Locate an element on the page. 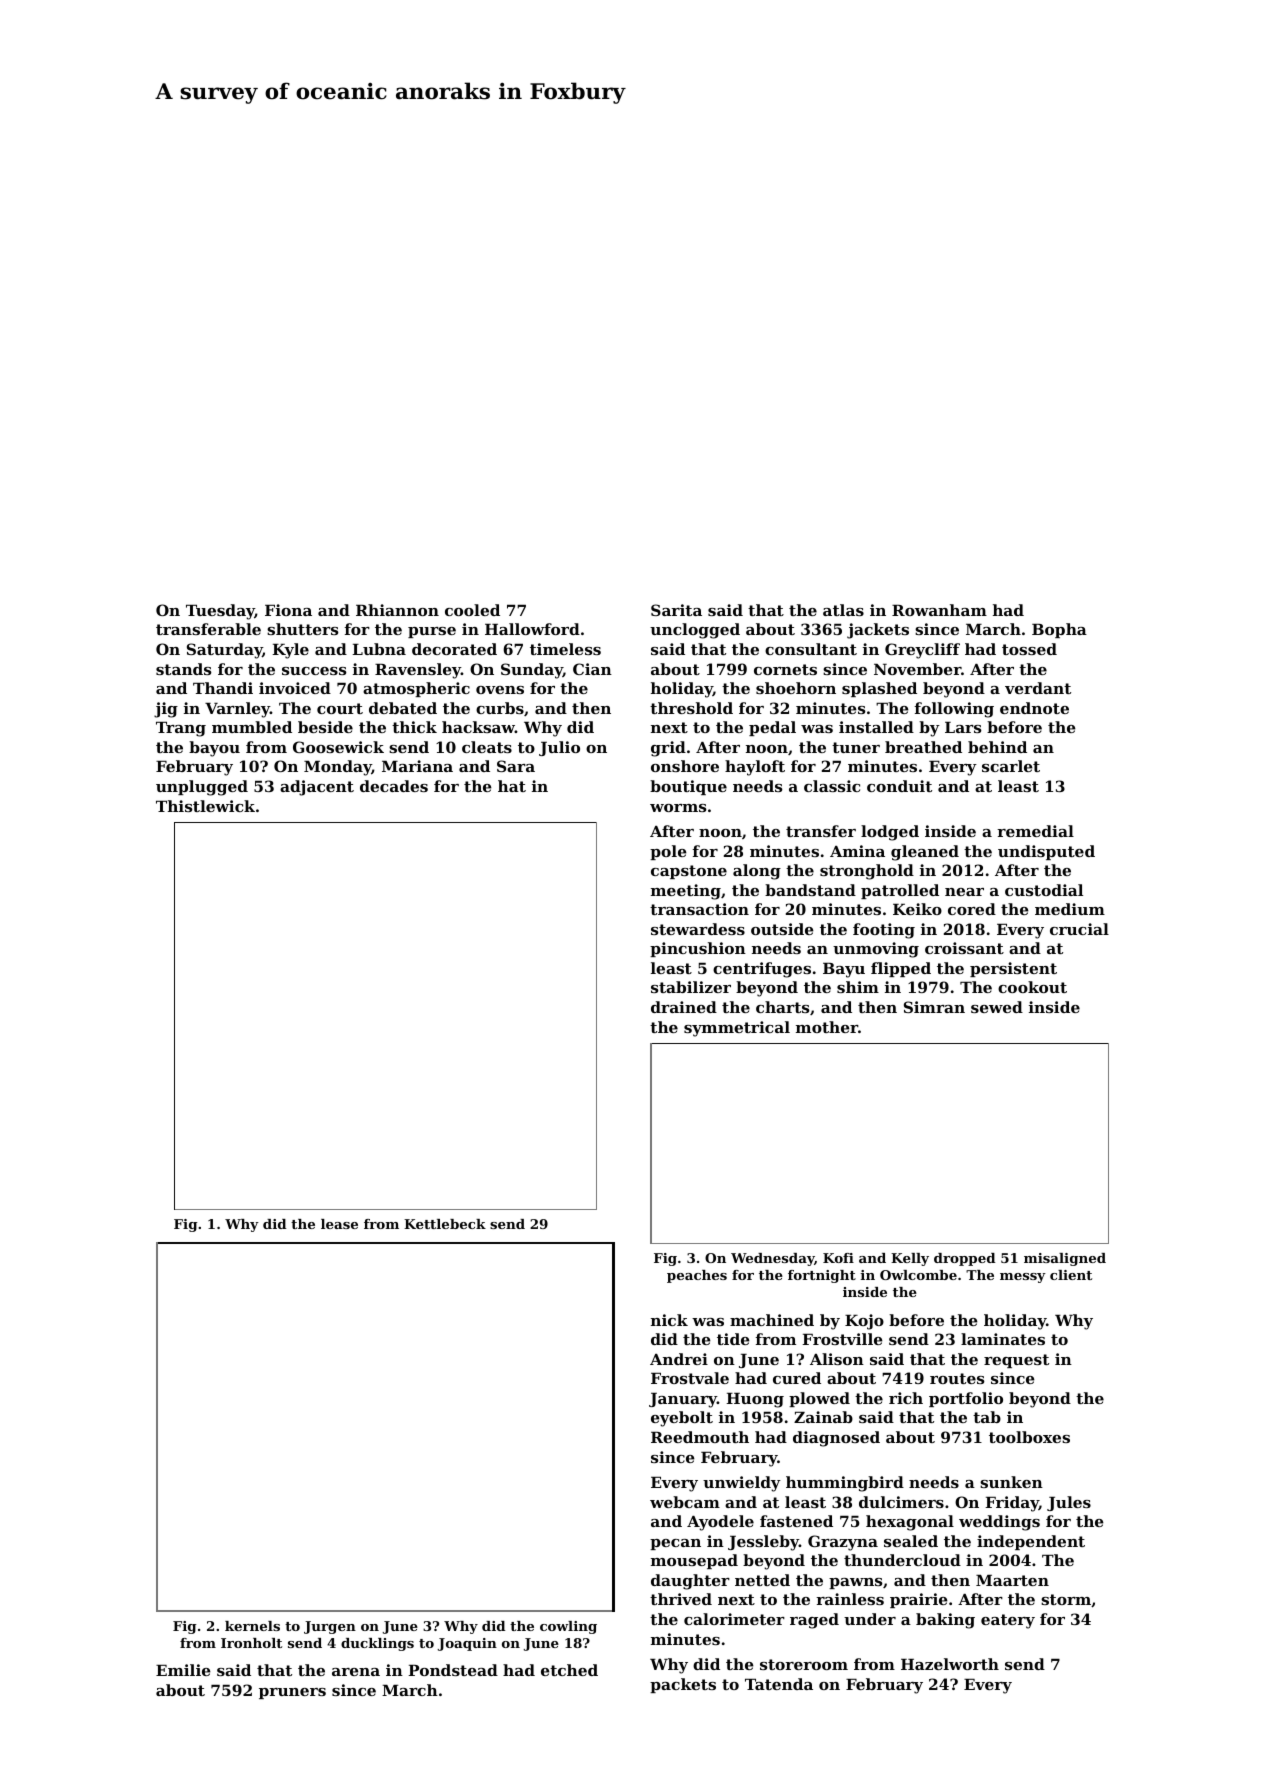 The height and width of the page is (1789, 1265). Jessleby is located at coordinates (763, 1543).
